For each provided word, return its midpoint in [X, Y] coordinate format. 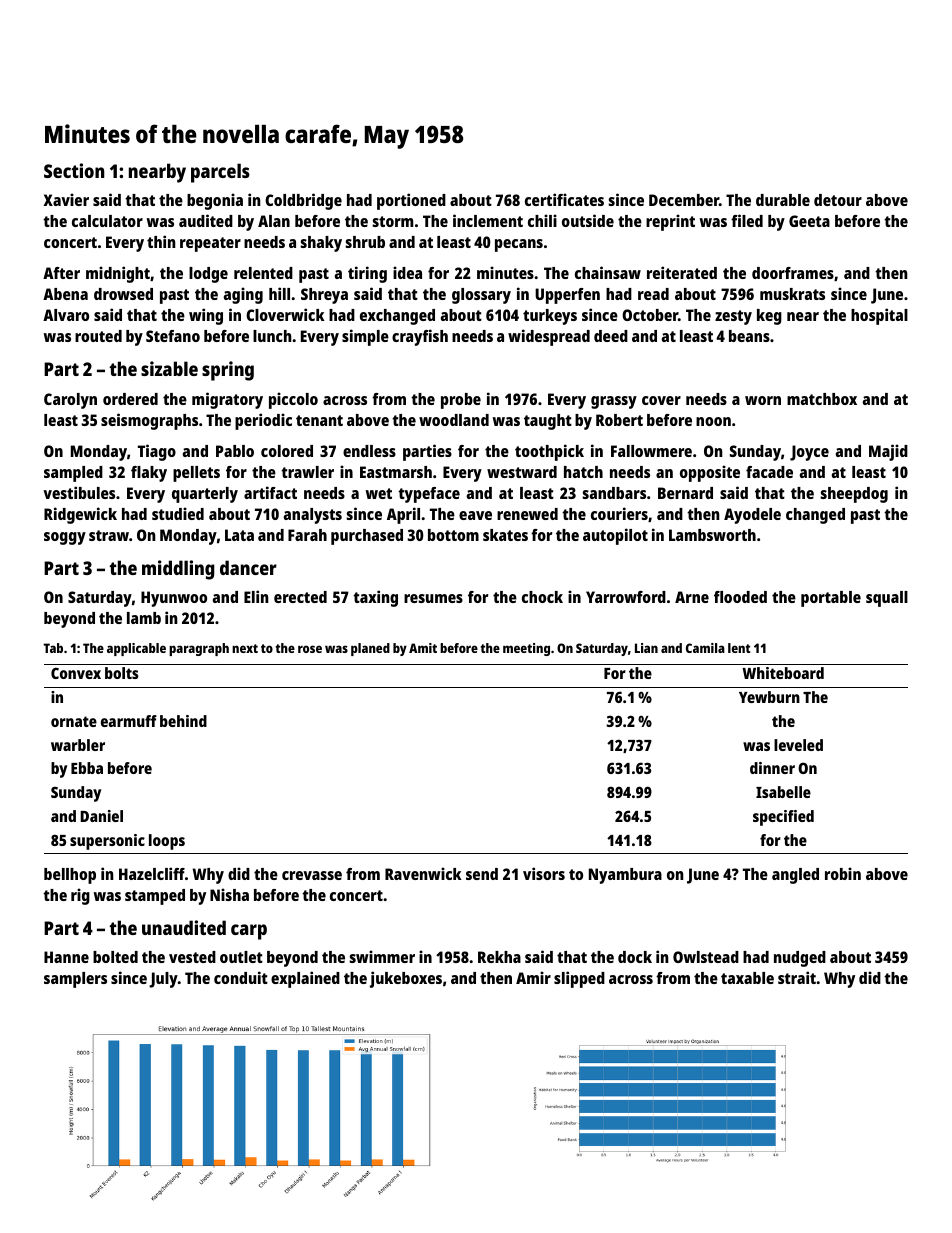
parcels [220, 173]
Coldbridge [303, 201]
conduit [241, 977]
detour [838, 200]
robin [843, 873]
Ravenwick [423, 873]
